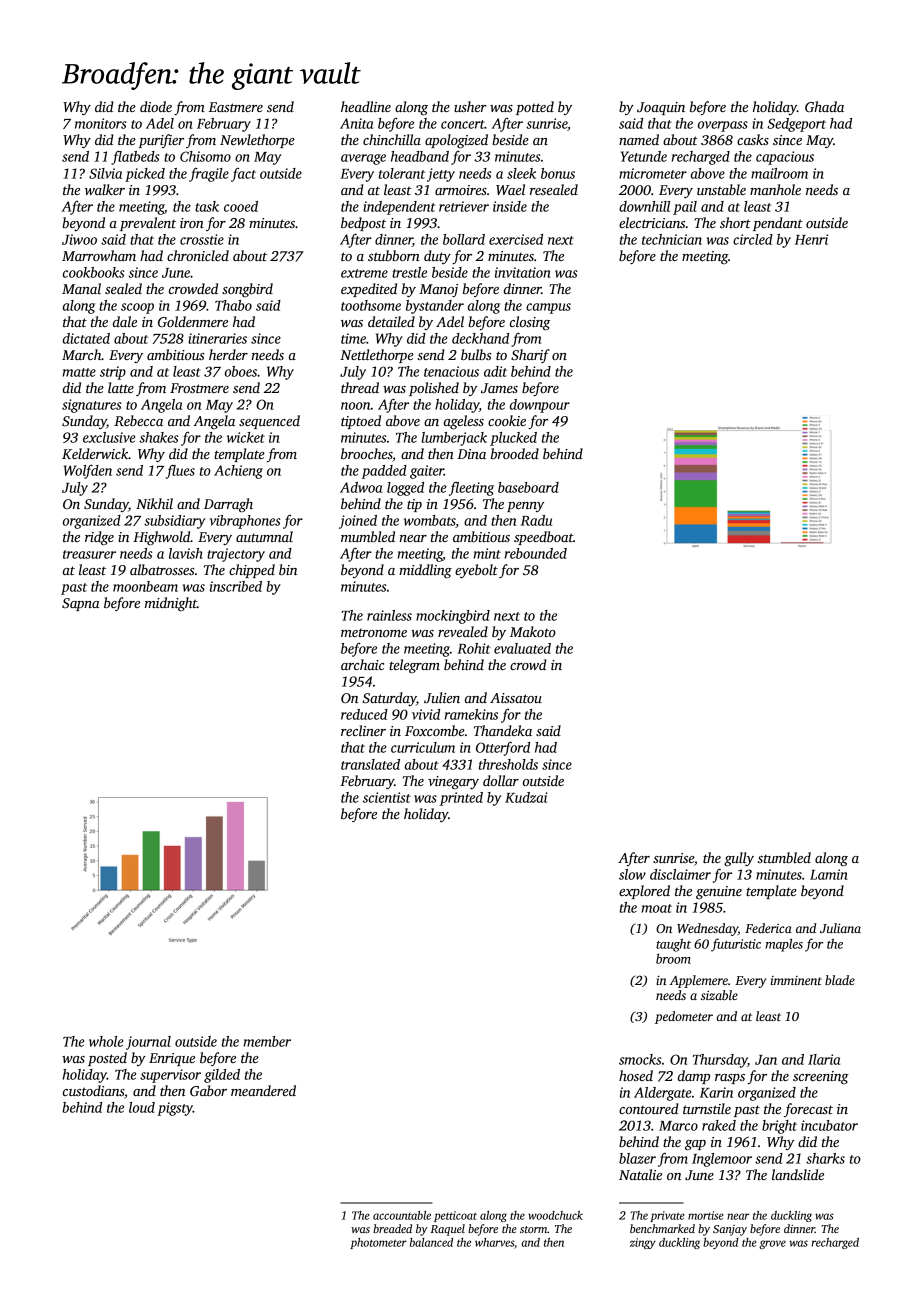  Describe the element at coordinates (739, 859) in the page. I see `gully` at that location.
